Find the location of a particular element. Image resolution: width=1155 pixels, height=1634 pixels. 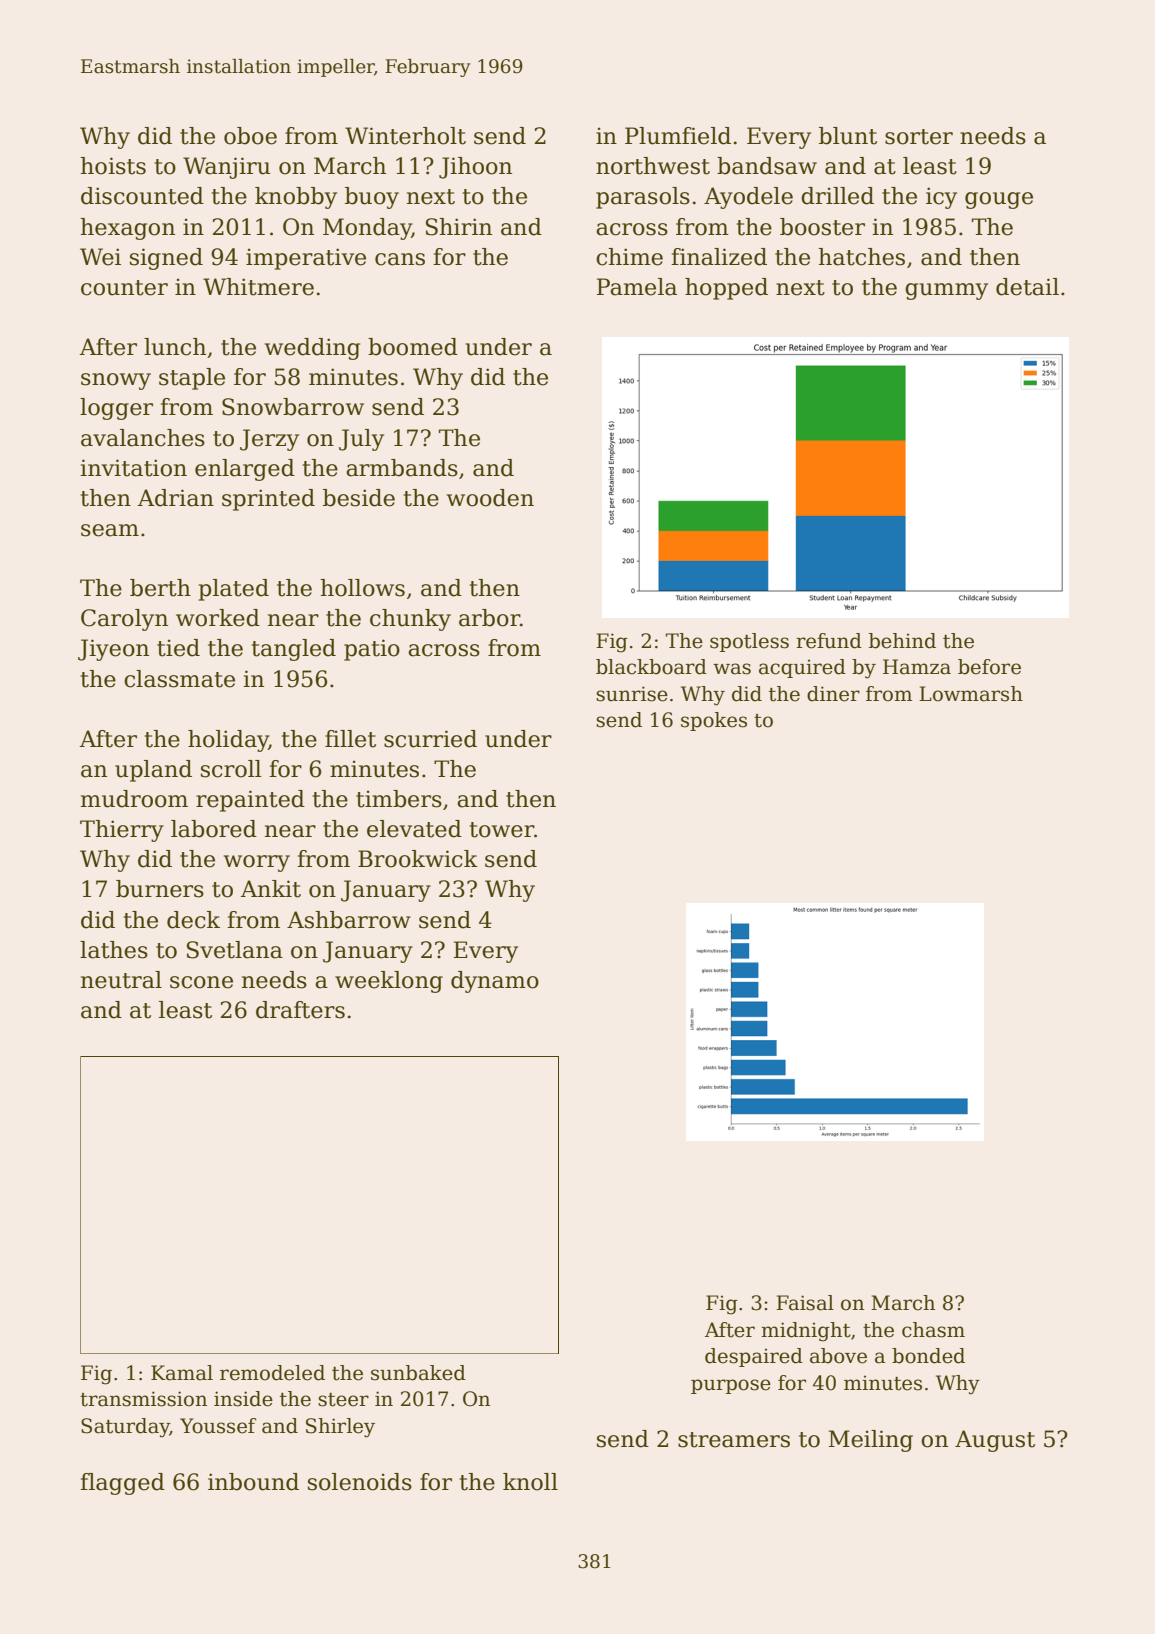

diner is located at coordinates (833, 694).
